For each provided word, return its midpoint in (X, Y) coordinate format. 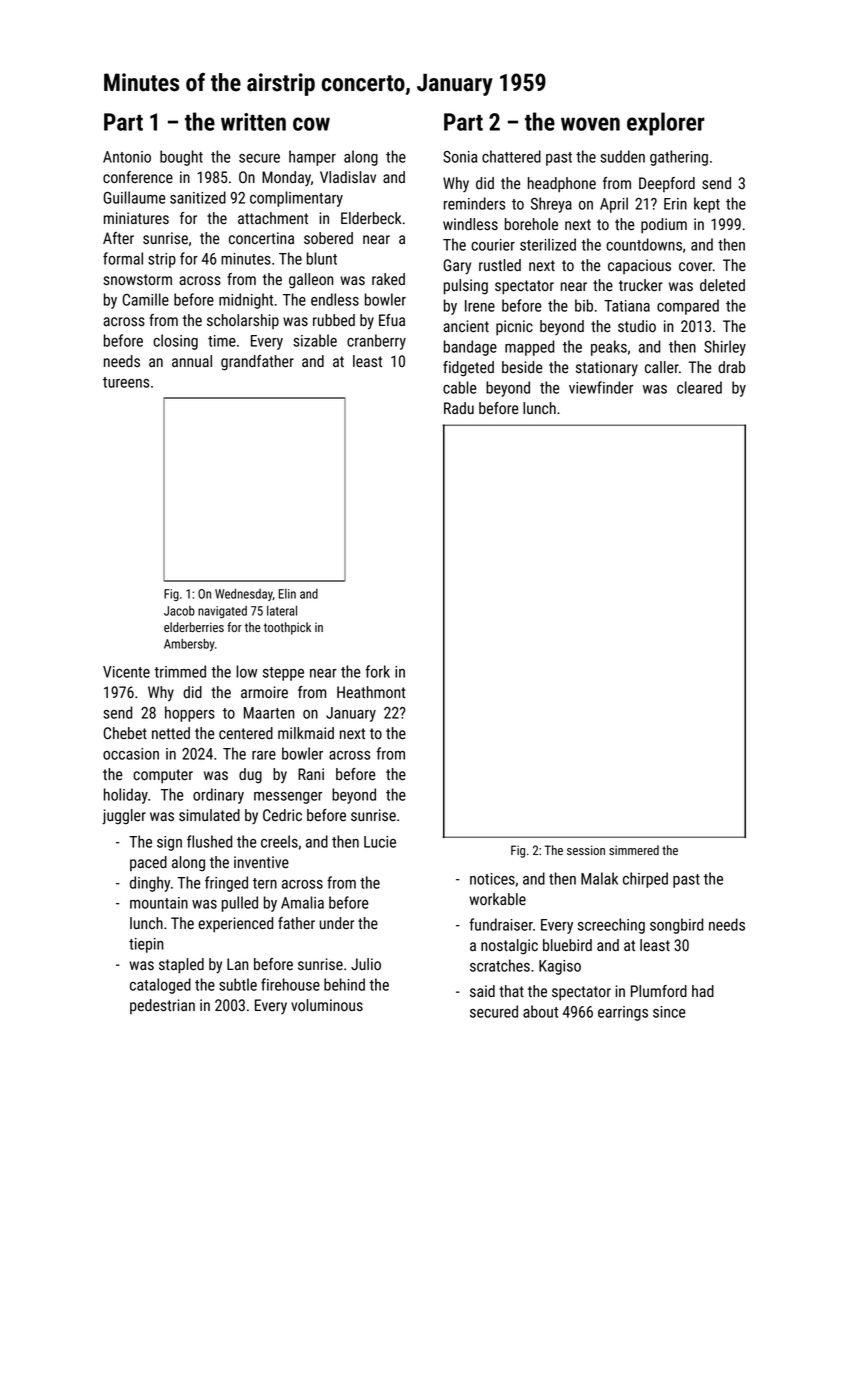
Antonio (127, 157)
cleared (699, 387)
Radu (459, 408)
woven (590, 124)
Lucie (380, 842)
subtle (238, 984)
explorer (666, 124)
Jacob (179, 611)
